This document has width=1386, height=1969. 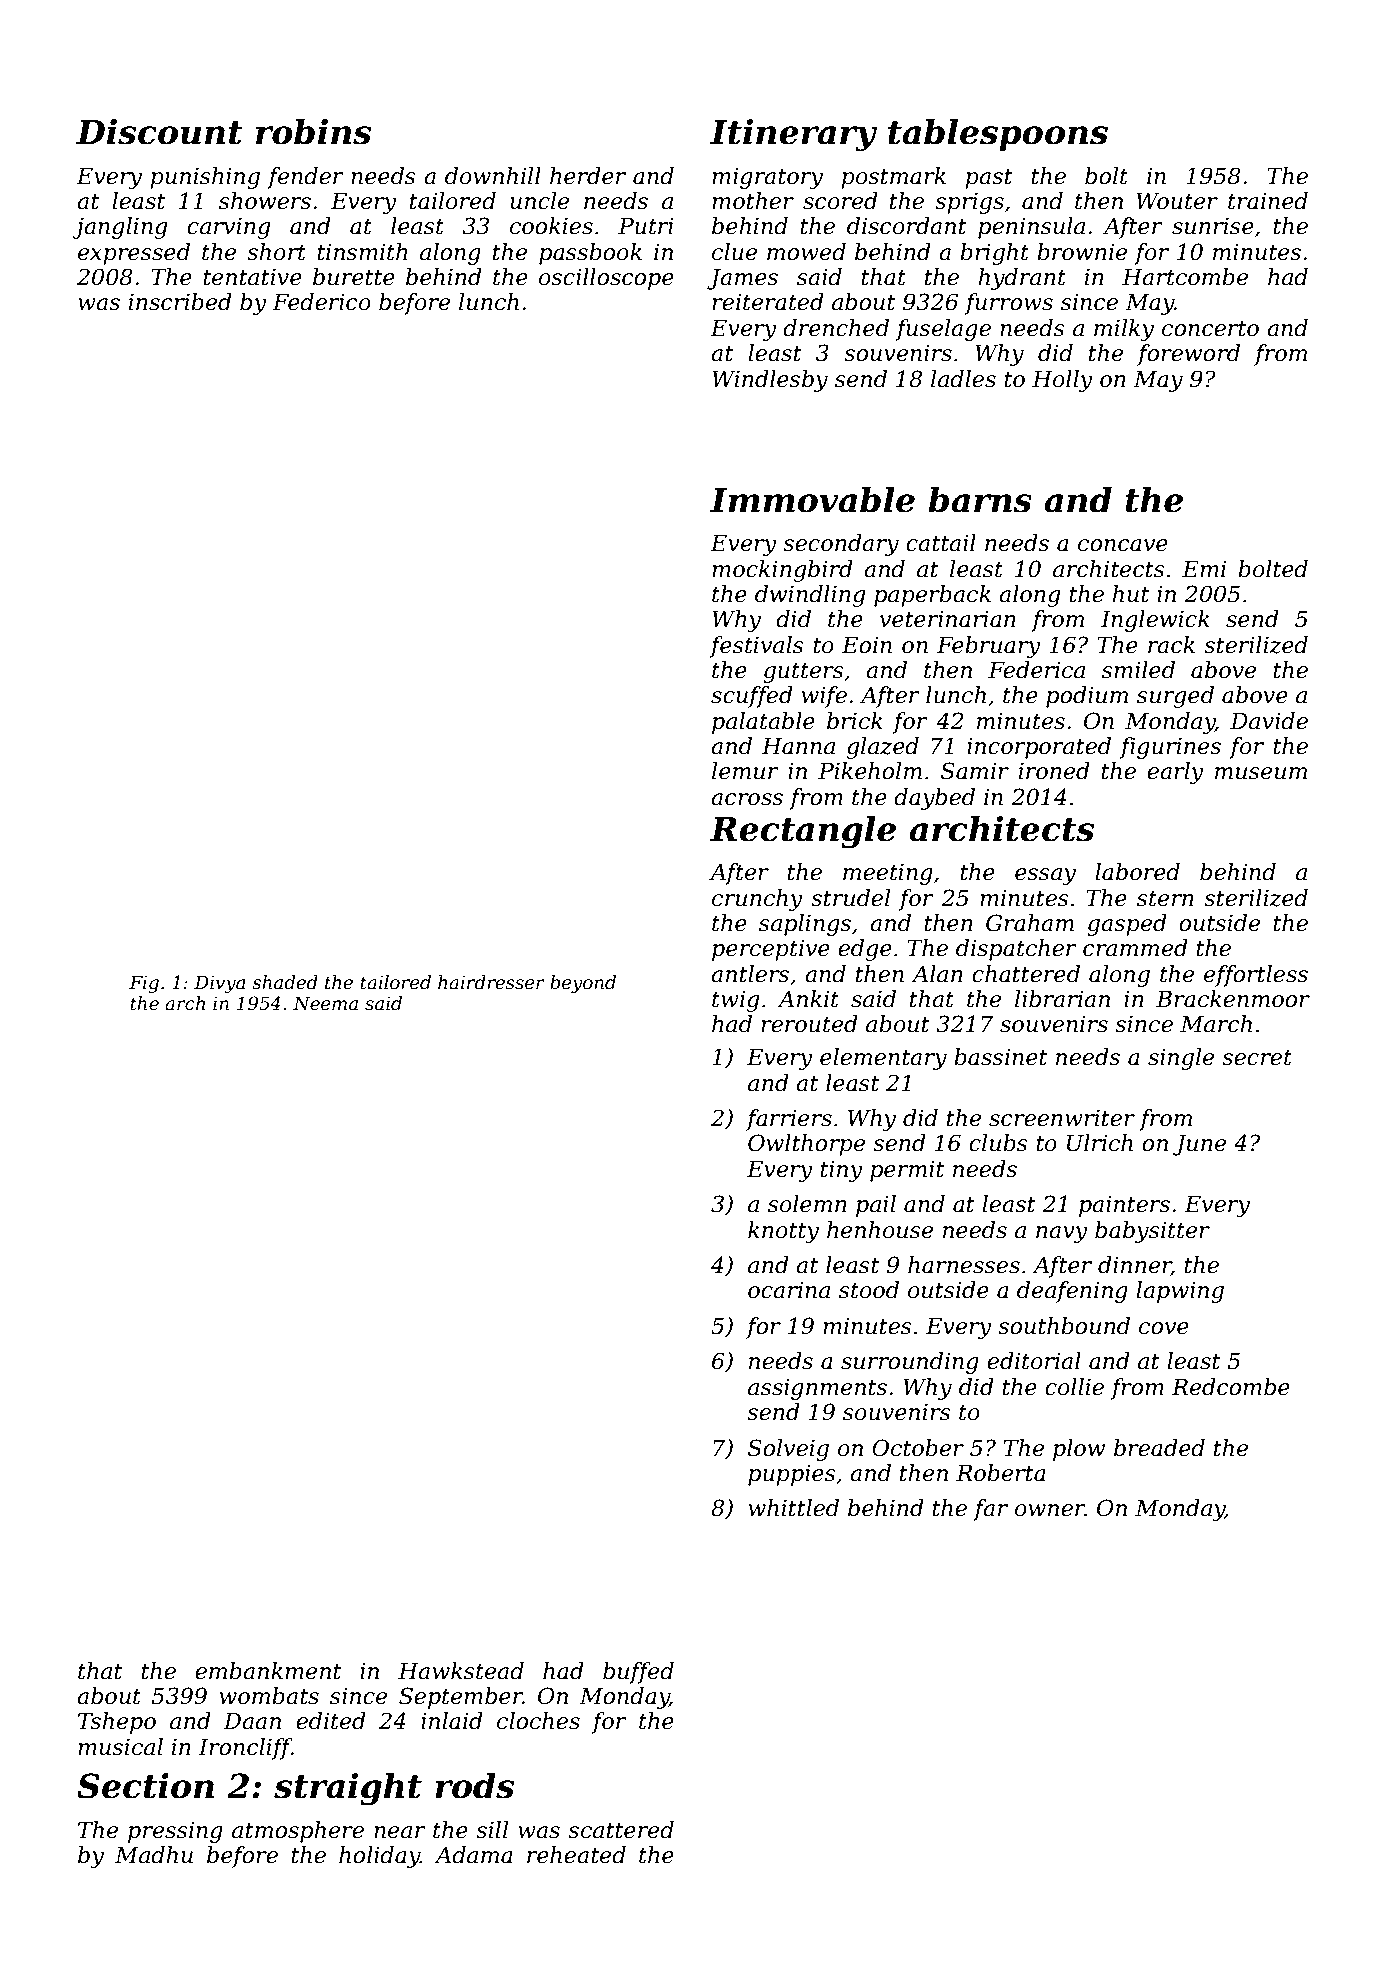 I want to click on shaded, so click(x=285, y=982).
